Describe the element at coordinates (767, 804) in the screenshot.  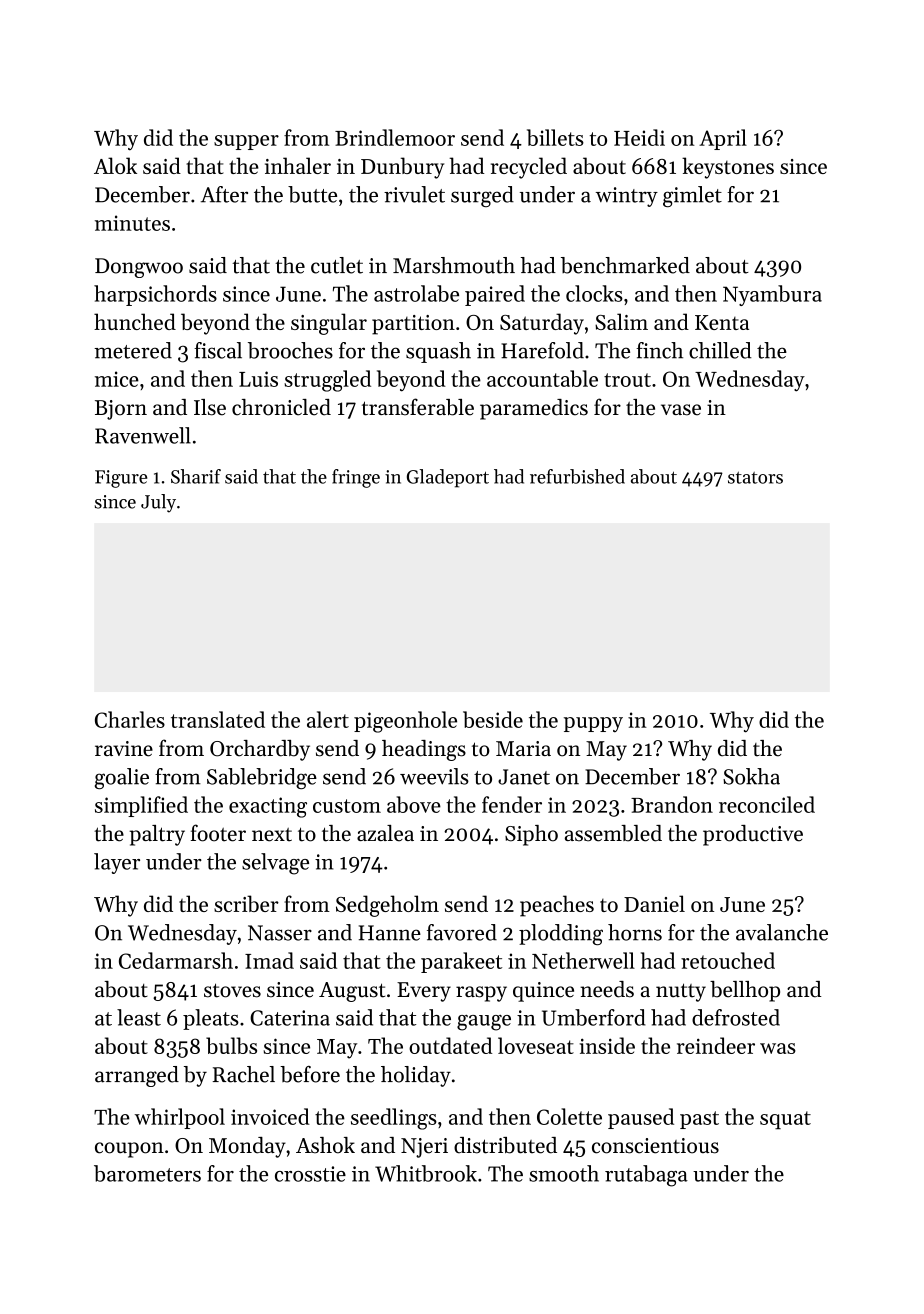
I see `reconciled` at that location.
